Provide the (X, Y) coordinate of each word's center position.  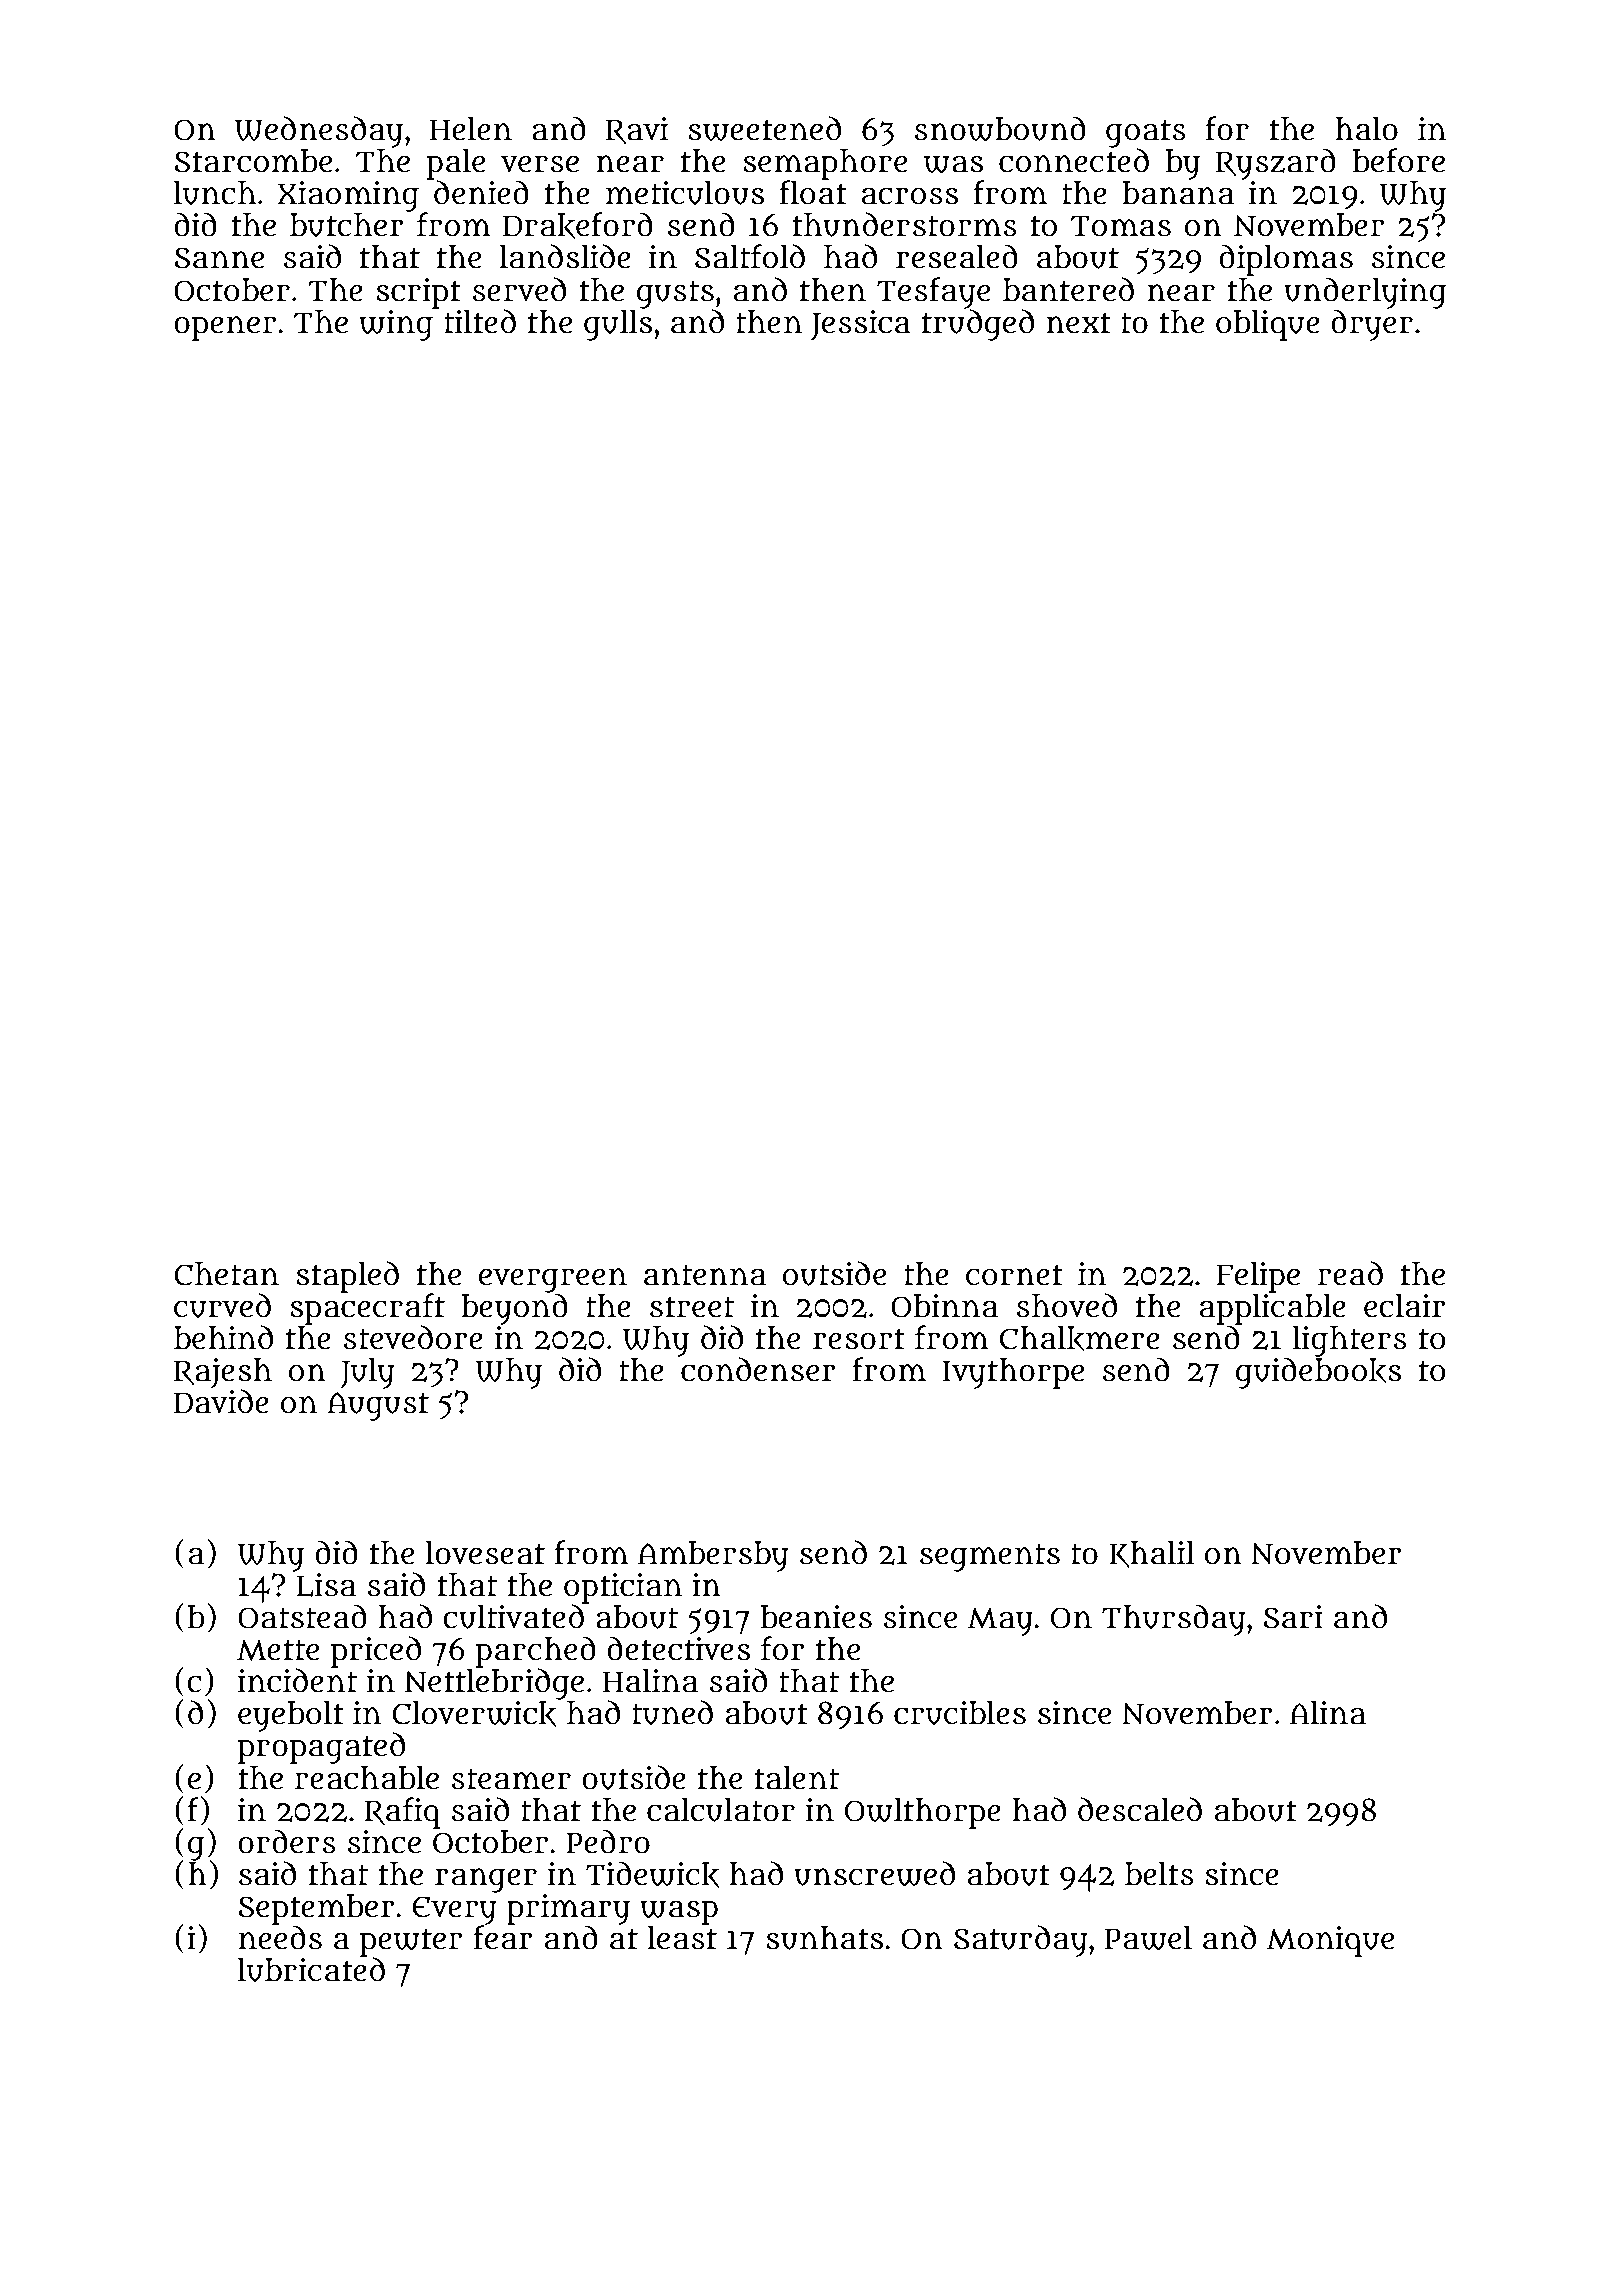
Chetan (226, 1274)
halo (1366, 129)
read (1350, 1273)
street (692, 1307)
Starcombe (253, 161)
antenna (705, 1275)
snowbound (1000, 128)
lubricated (311, 1969)
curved (222, 1305)
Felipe (1258, 1277)
